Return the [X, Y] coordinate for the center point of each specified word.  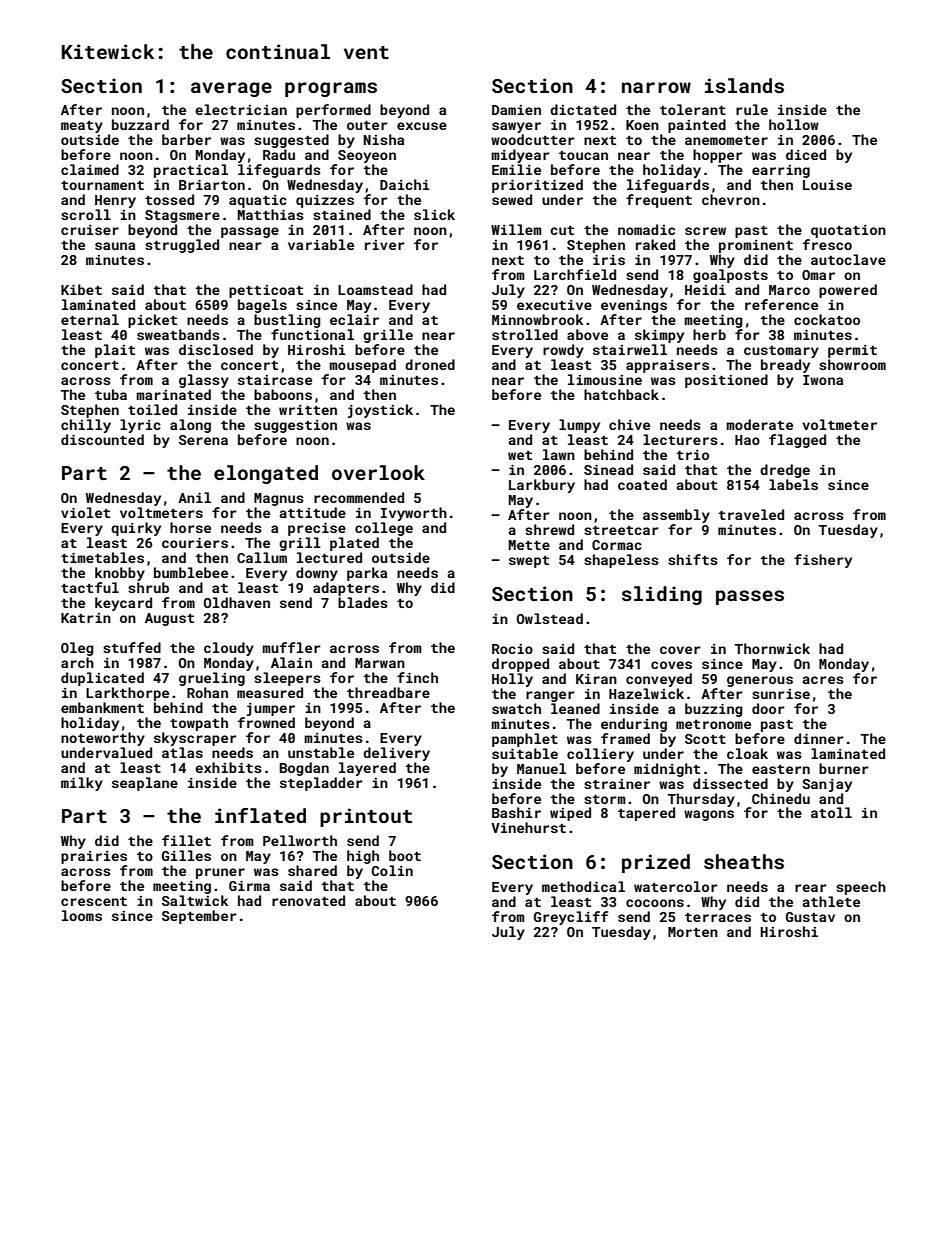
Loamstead [375, 289]
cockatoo [827, 319]
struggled [182, 246]
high [363, 857]
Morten [693, 932]
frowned [266, 722]
